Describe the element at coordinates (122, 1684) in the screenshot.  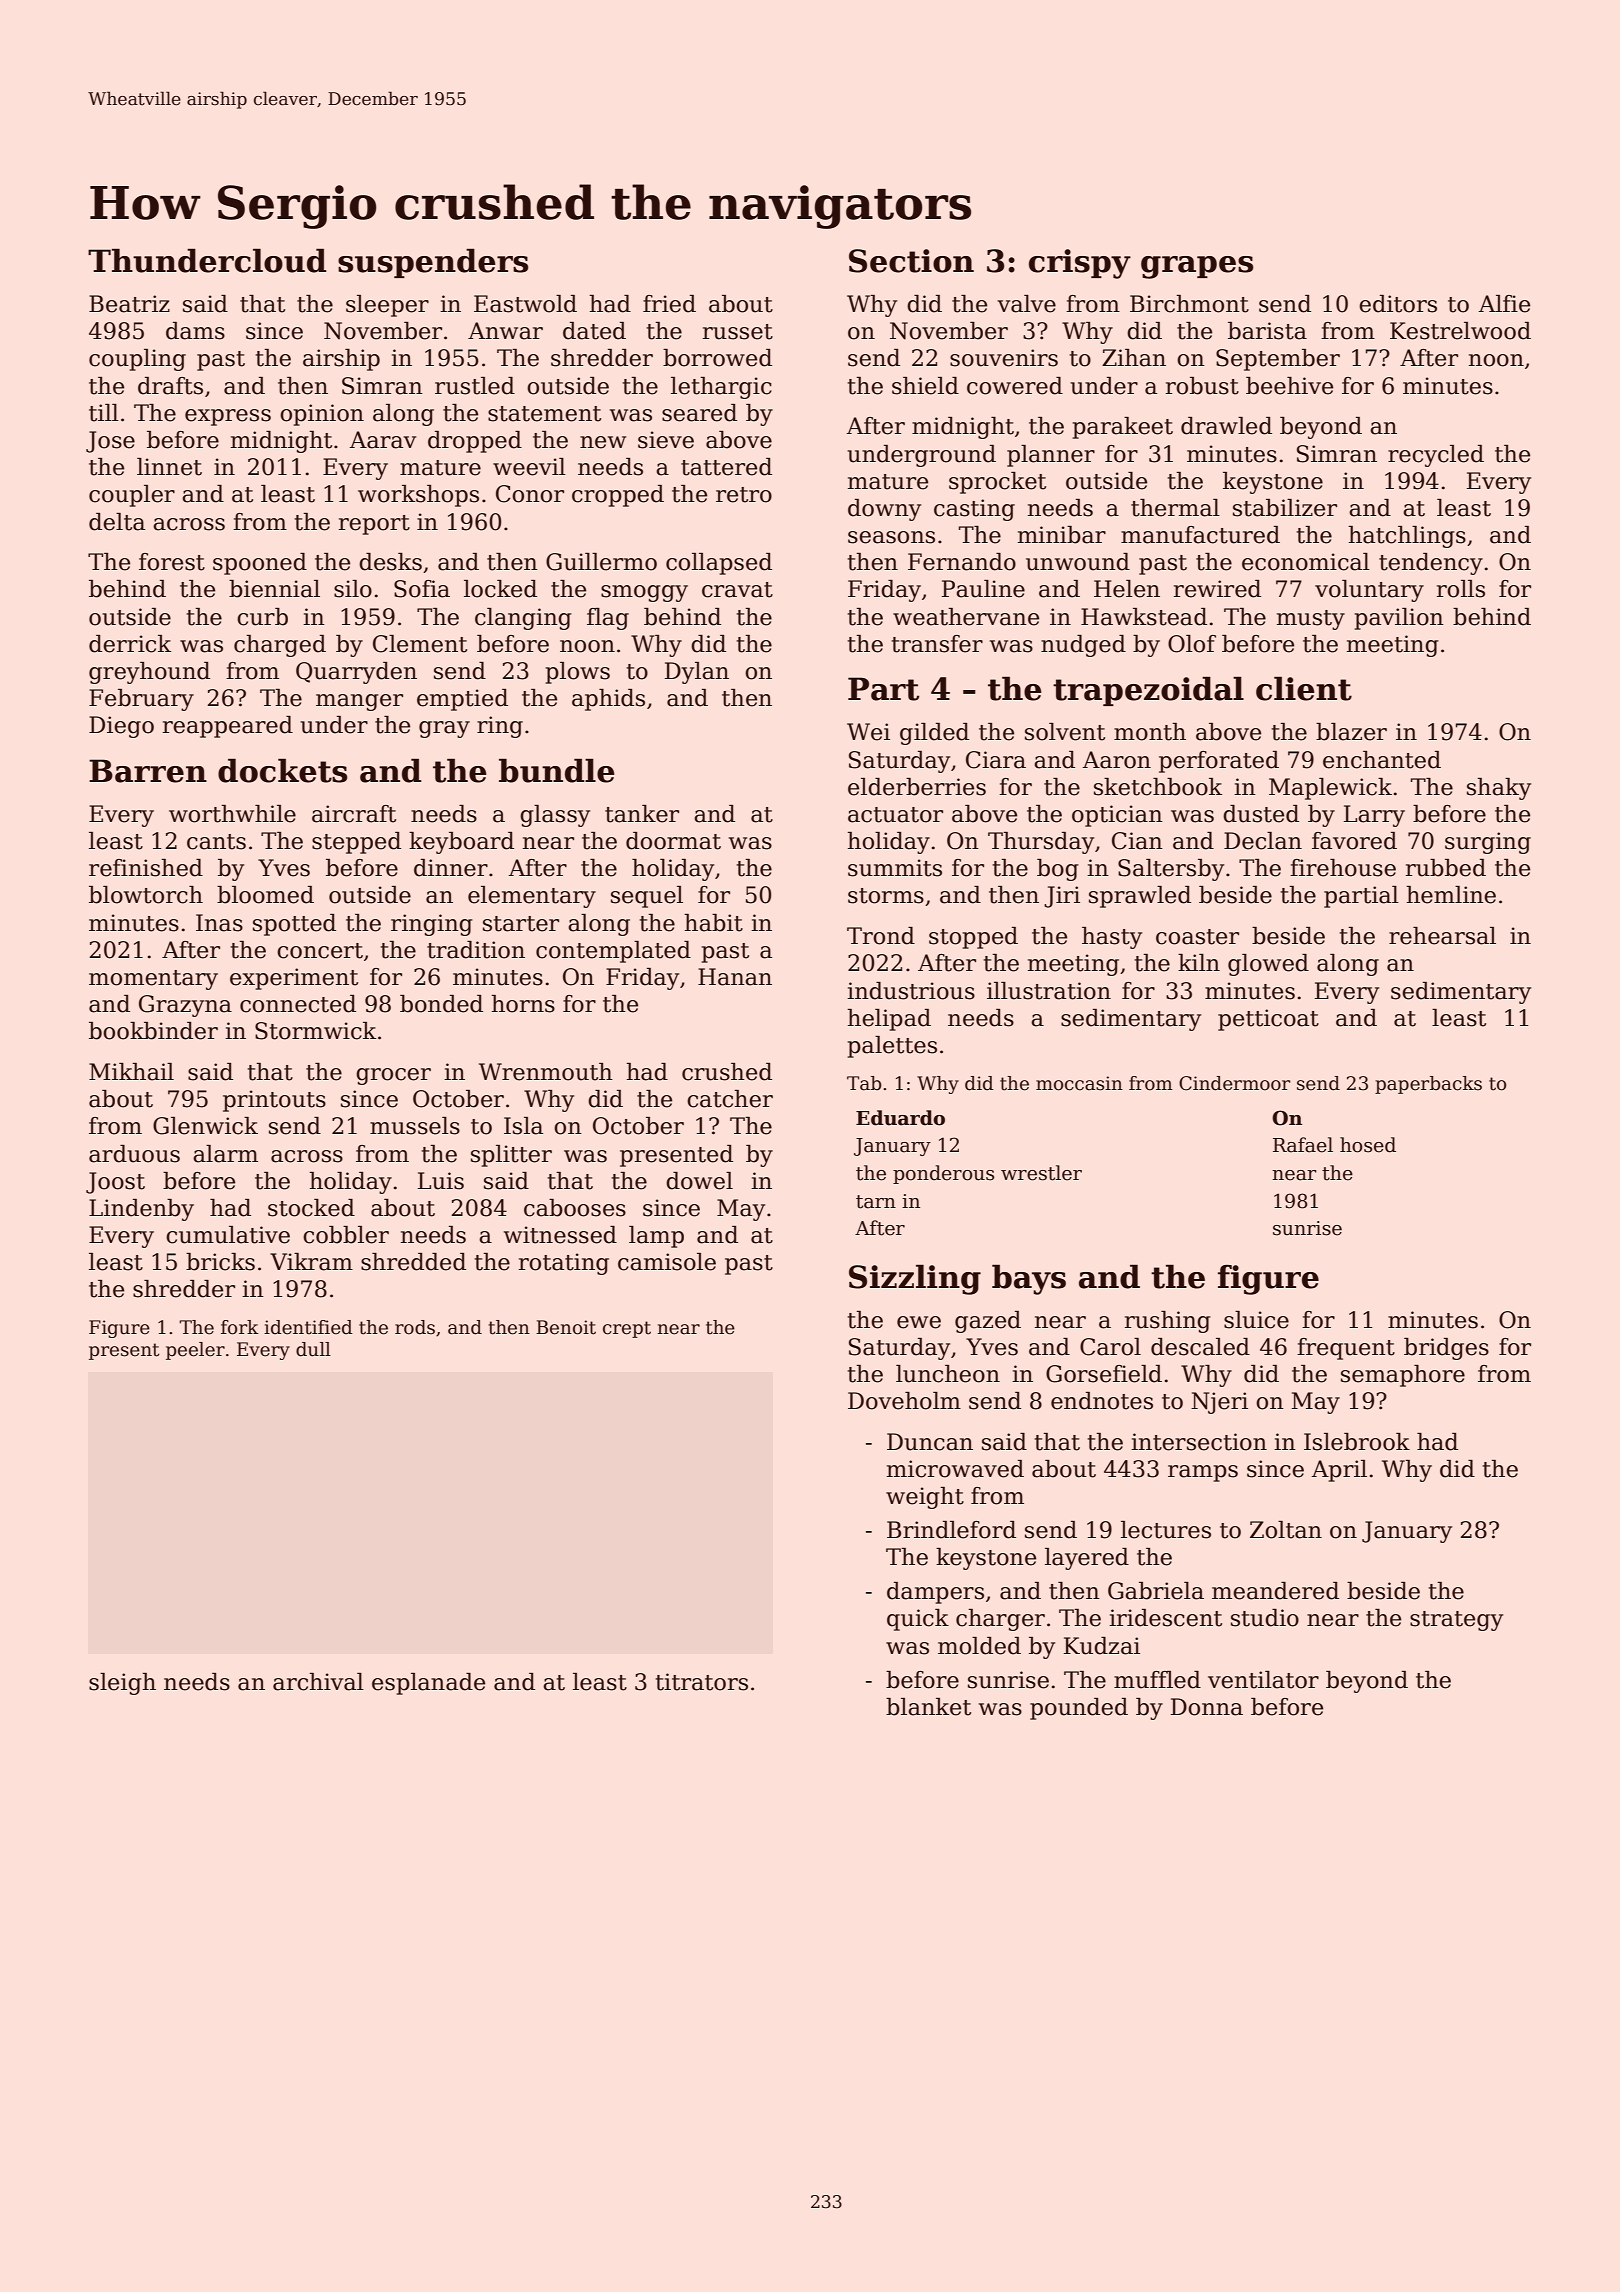
I see `sleigh` at that location.
